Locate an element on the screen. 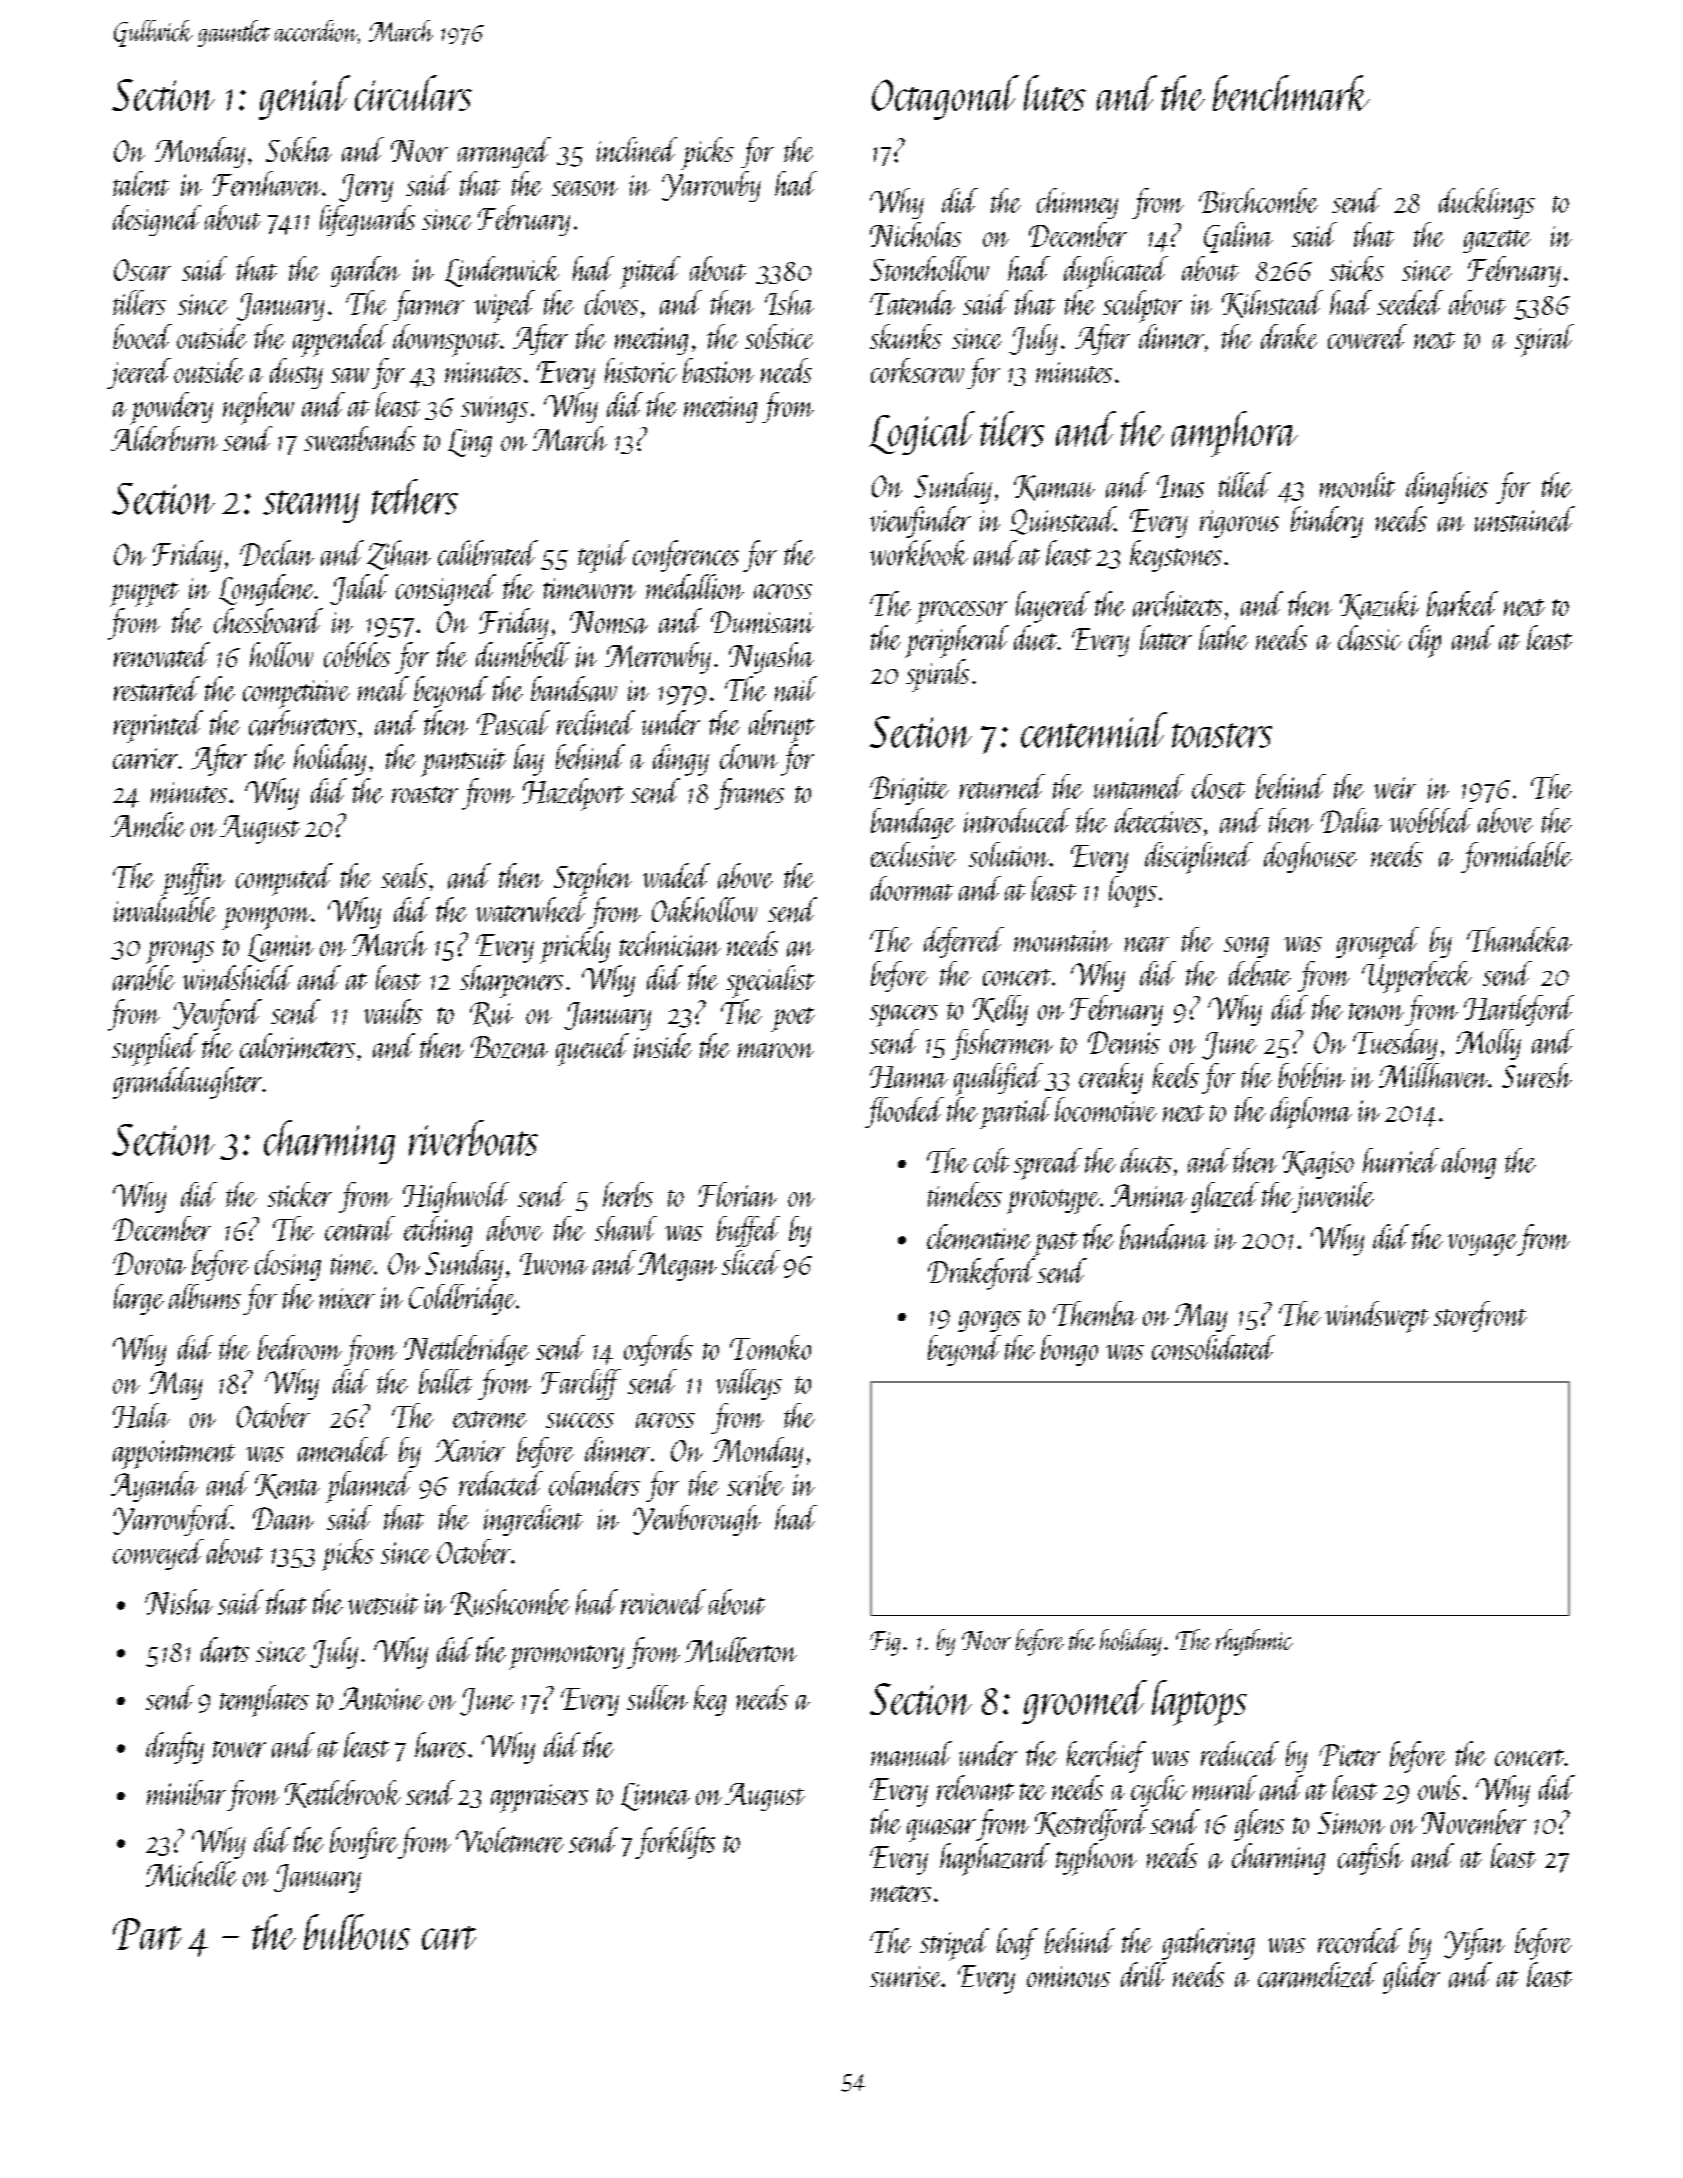  formidable is located at coordinates (1516, 857).
